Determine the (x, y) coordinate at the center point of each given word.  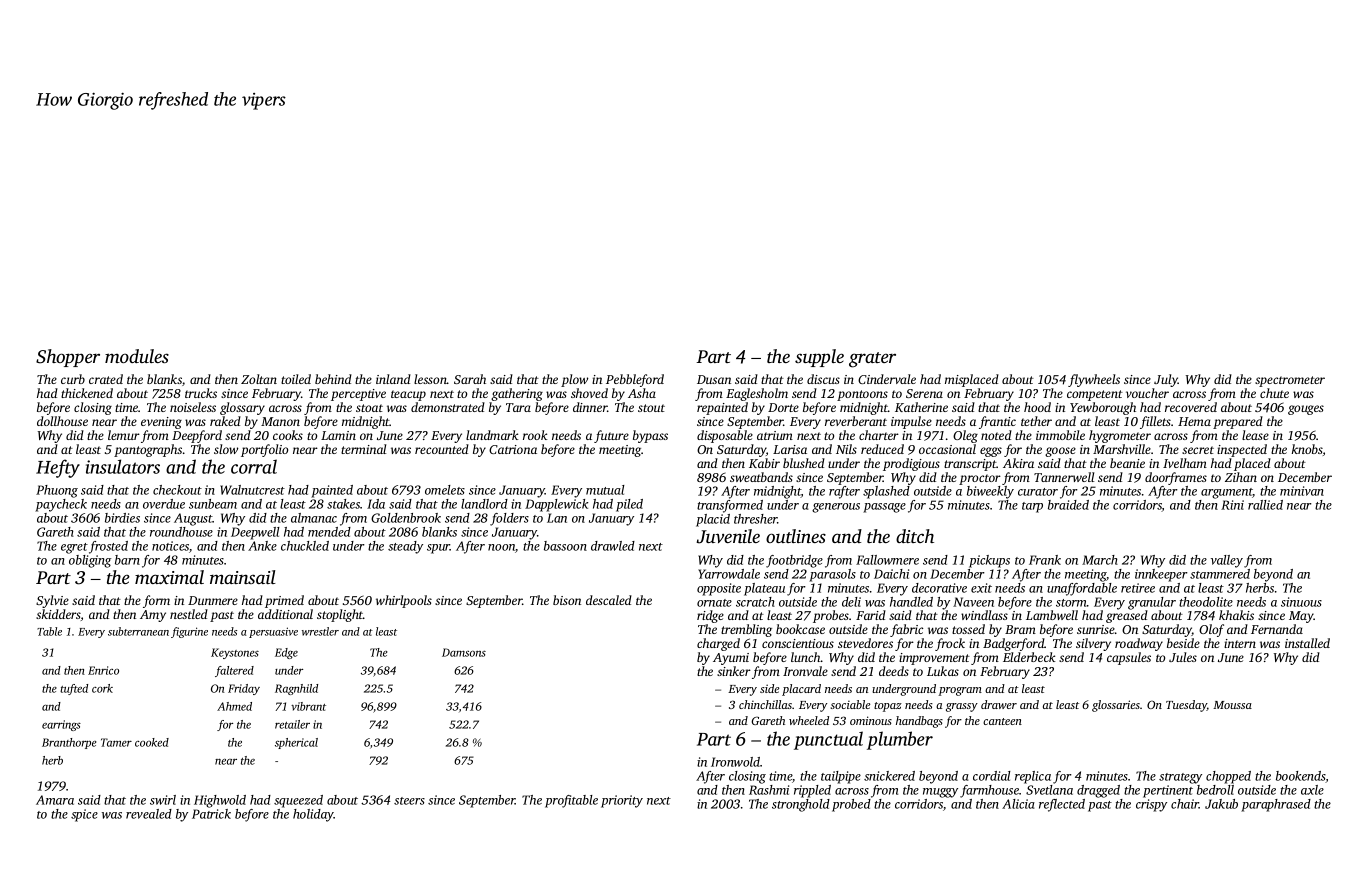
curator (1038, 492)
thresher (756, 519)
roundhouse (181, 532)
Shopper (68, 358)
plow (574, 380)
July (1166, 380)
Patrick (211, 814)
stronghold (801, 805)
